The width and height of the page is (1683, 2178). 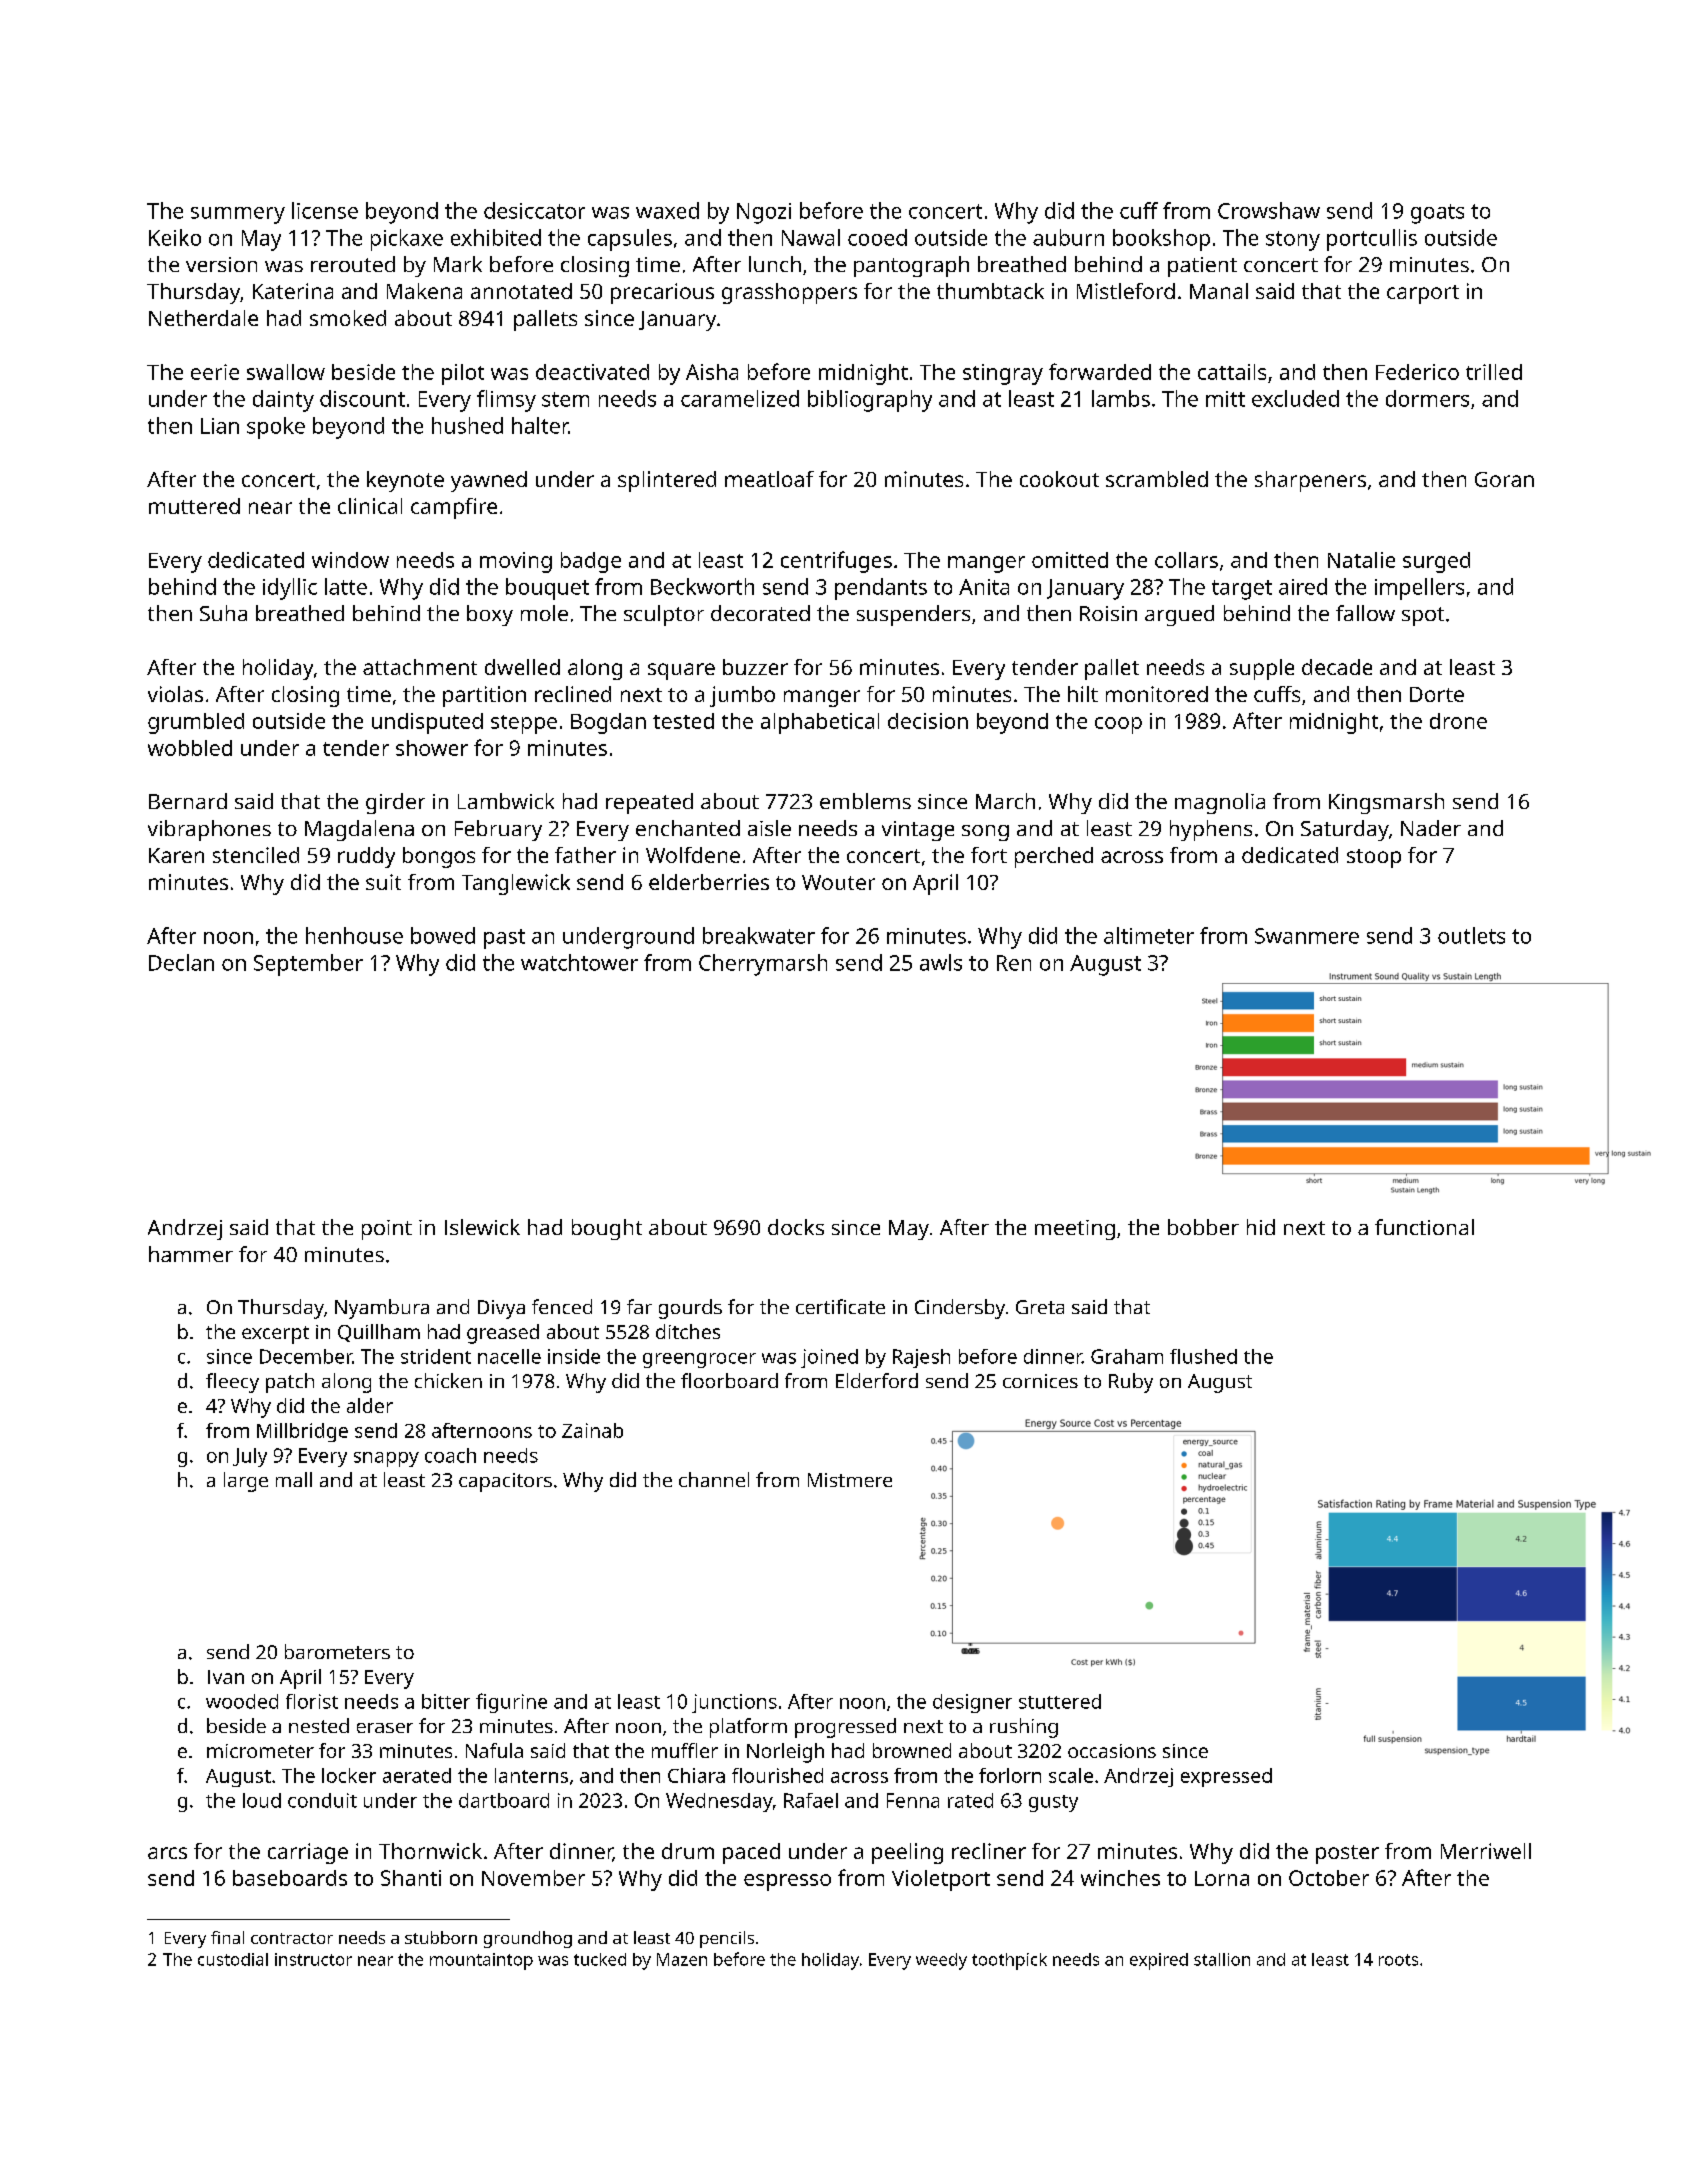 I want to click on license, so click(x=325, y=210).
